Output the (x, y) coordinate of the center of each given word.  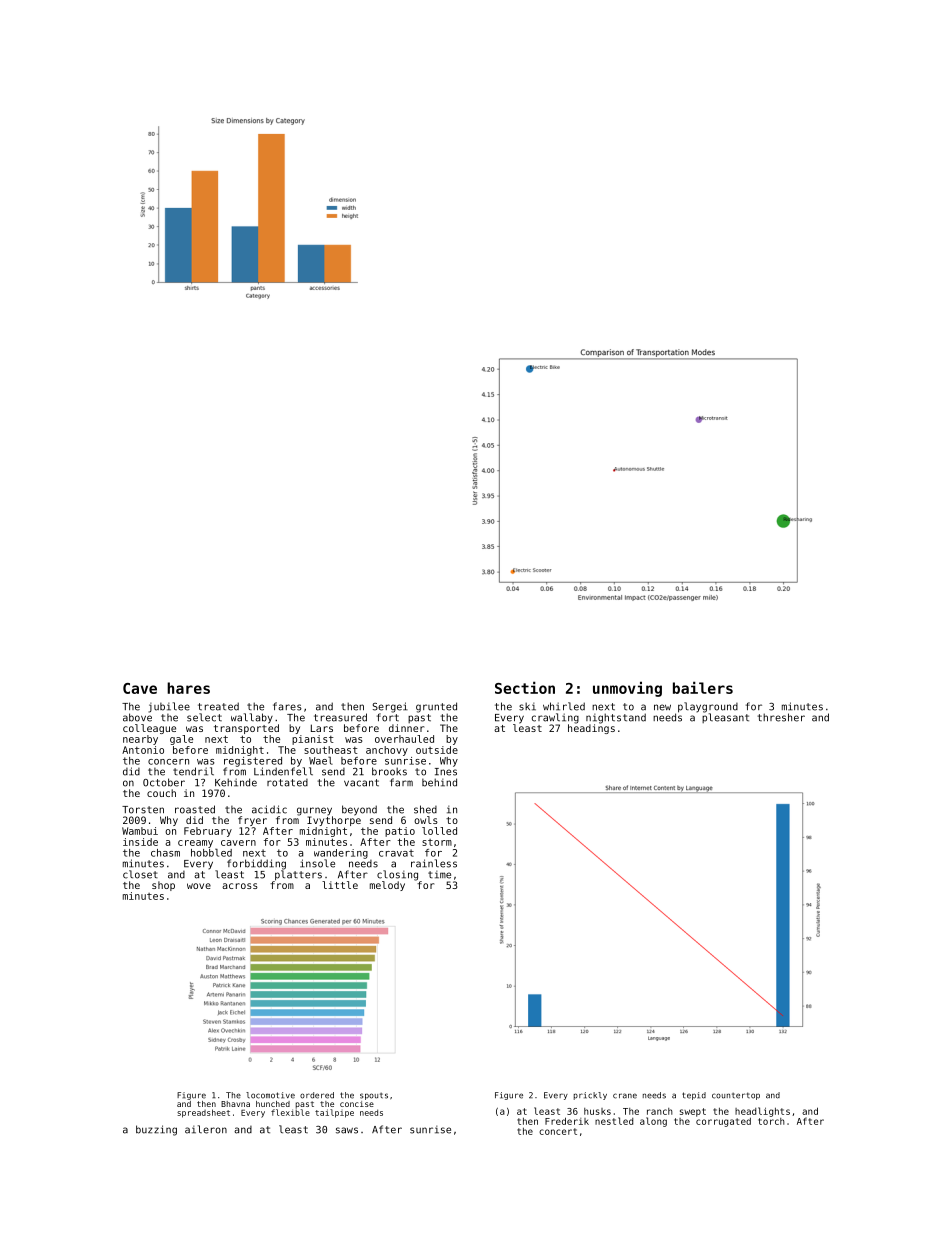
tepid (694, 1096)
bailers (703, 687)
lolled (439, 831)
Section (525, 687)
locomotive (270, 1095)
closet (140, 874)
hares (188, 688)
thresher (781, 717)
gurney (314, 811)
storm (437, 842)
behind (439, 782)
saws (347, 1130)
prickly (590, 1096)
